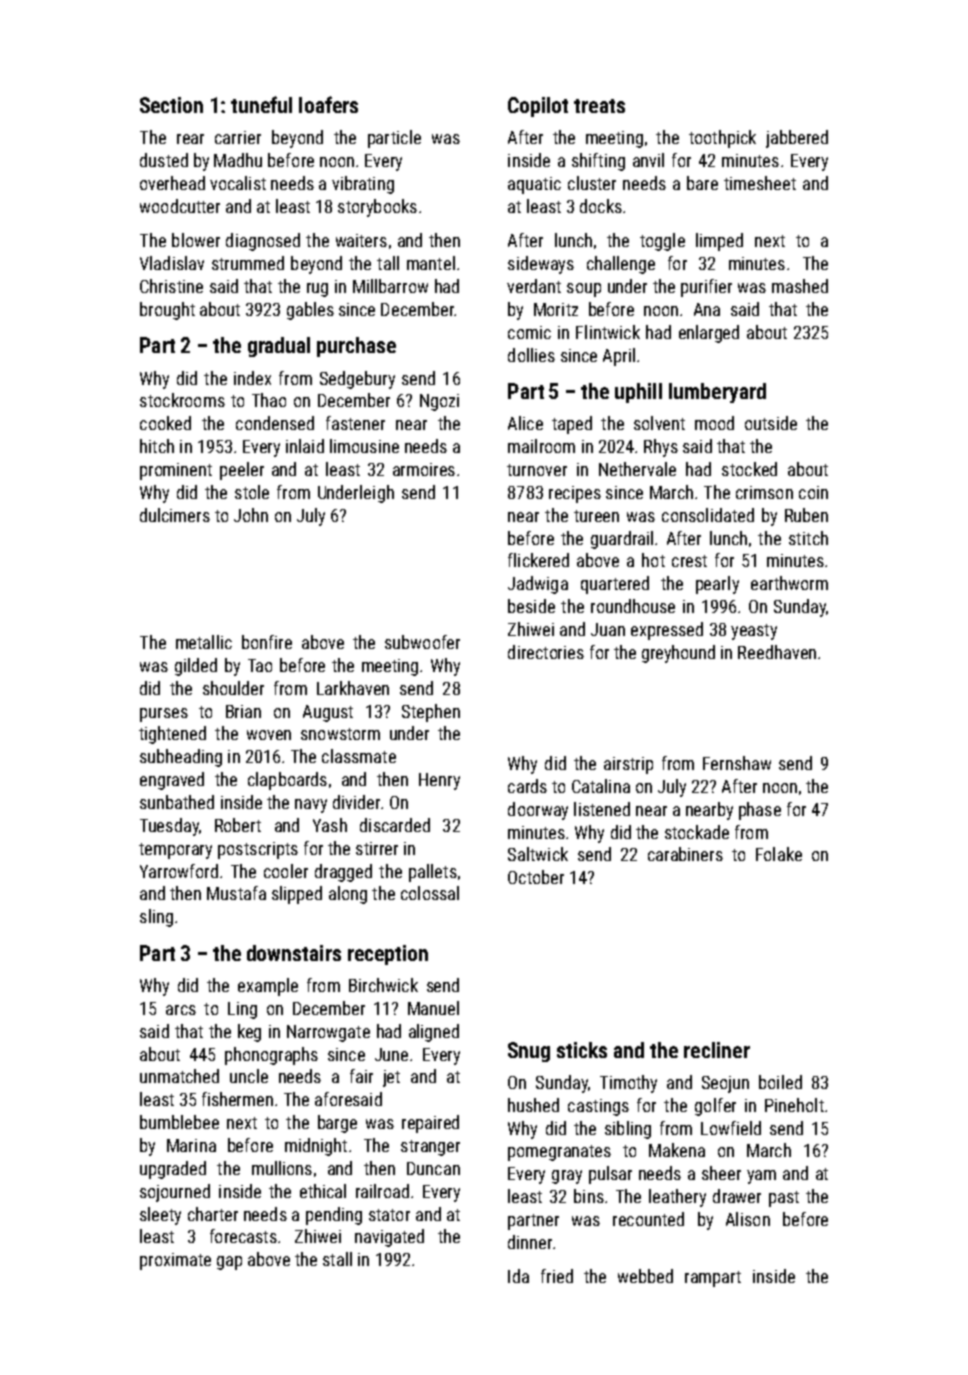  Describe the element at coordinates (662, 242) in the screenshot. I see `toggle` at that location.
